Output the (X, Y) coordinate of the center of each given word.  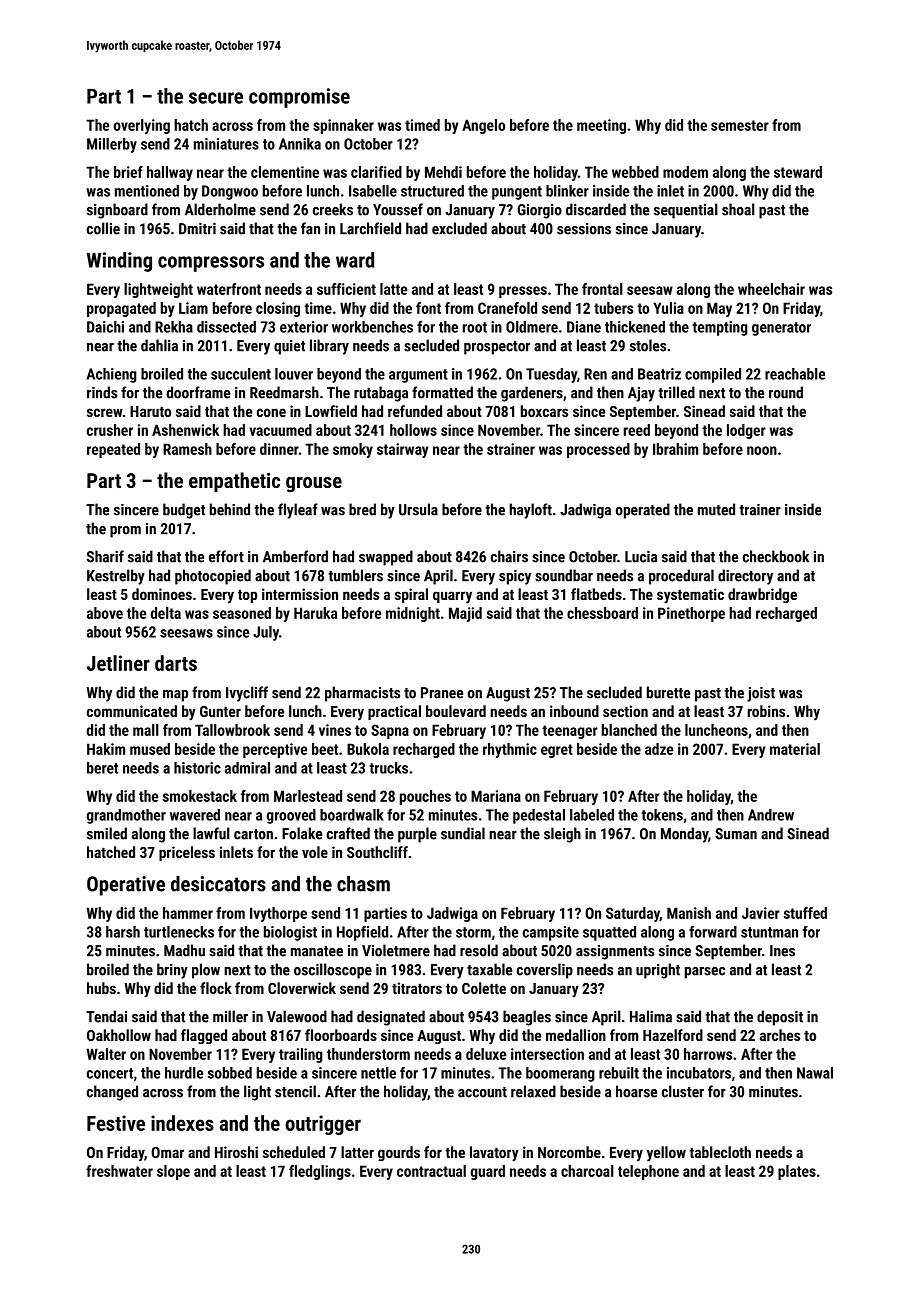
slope (173, 1172)
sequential (686, 211)
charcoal (587, 1171)
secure (216, 98)
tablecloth (720, 1152)
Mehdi (443, 172)
